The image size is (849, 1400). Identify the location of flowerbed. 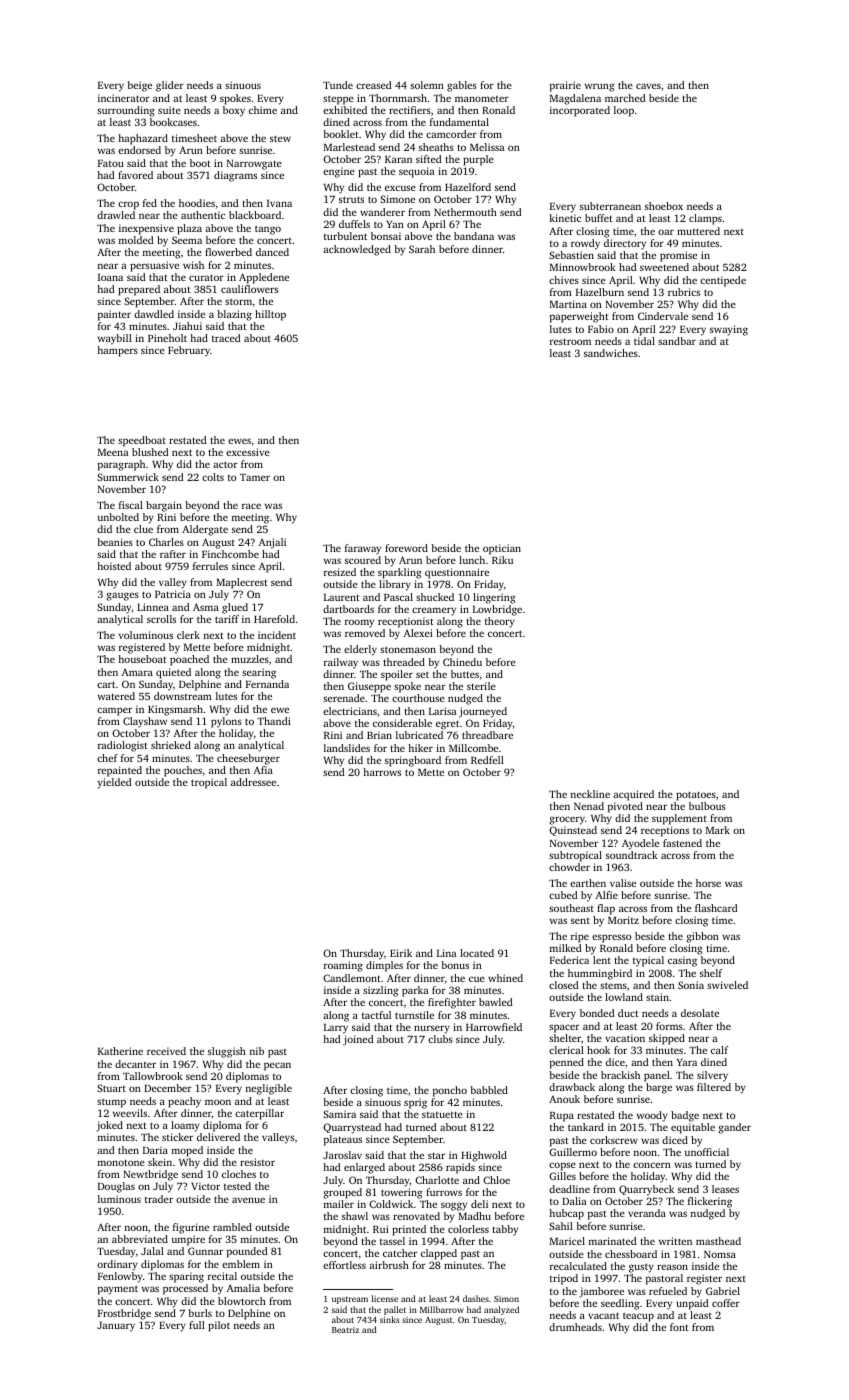
(228, 252).
